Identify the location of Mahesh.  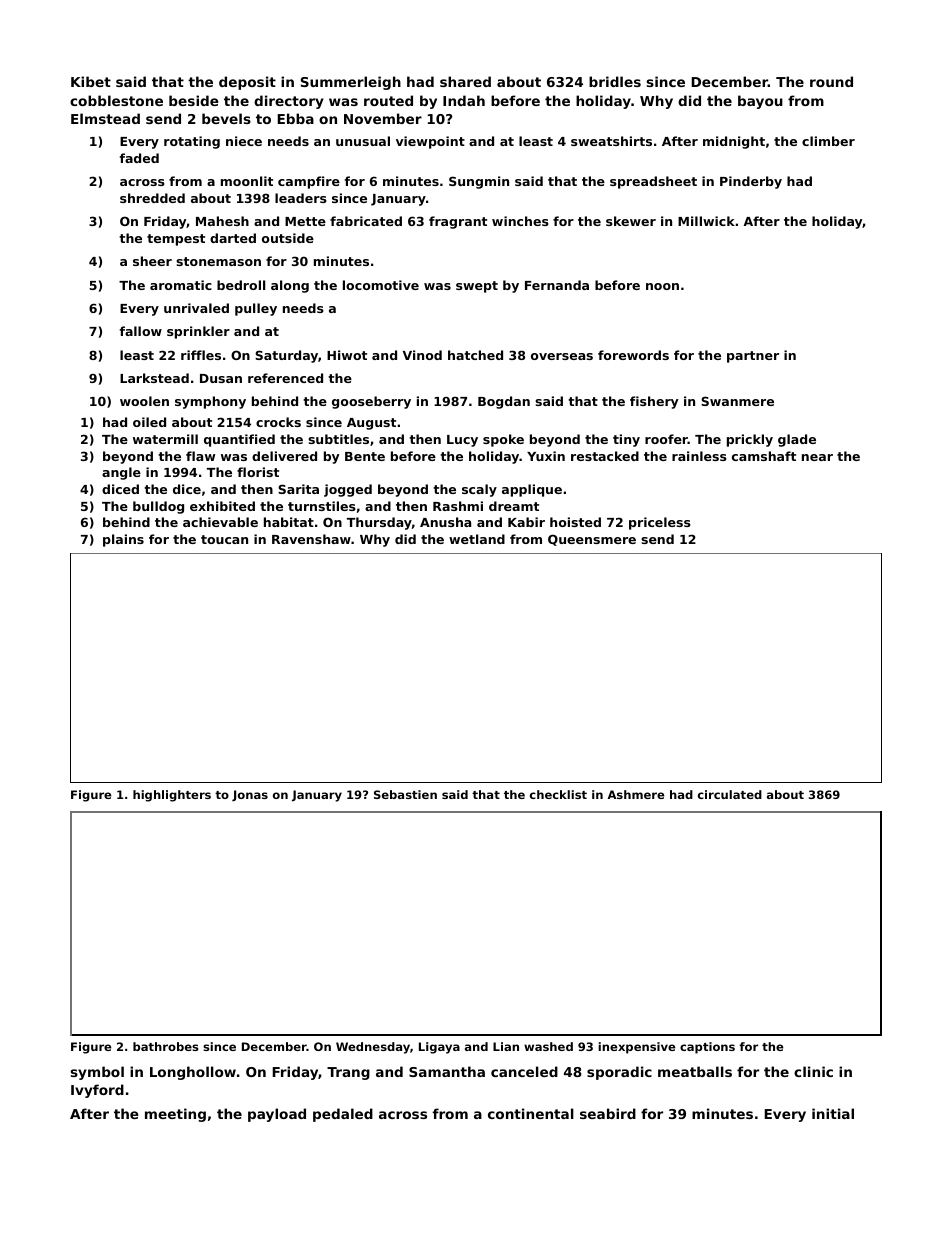
(222, 221).
